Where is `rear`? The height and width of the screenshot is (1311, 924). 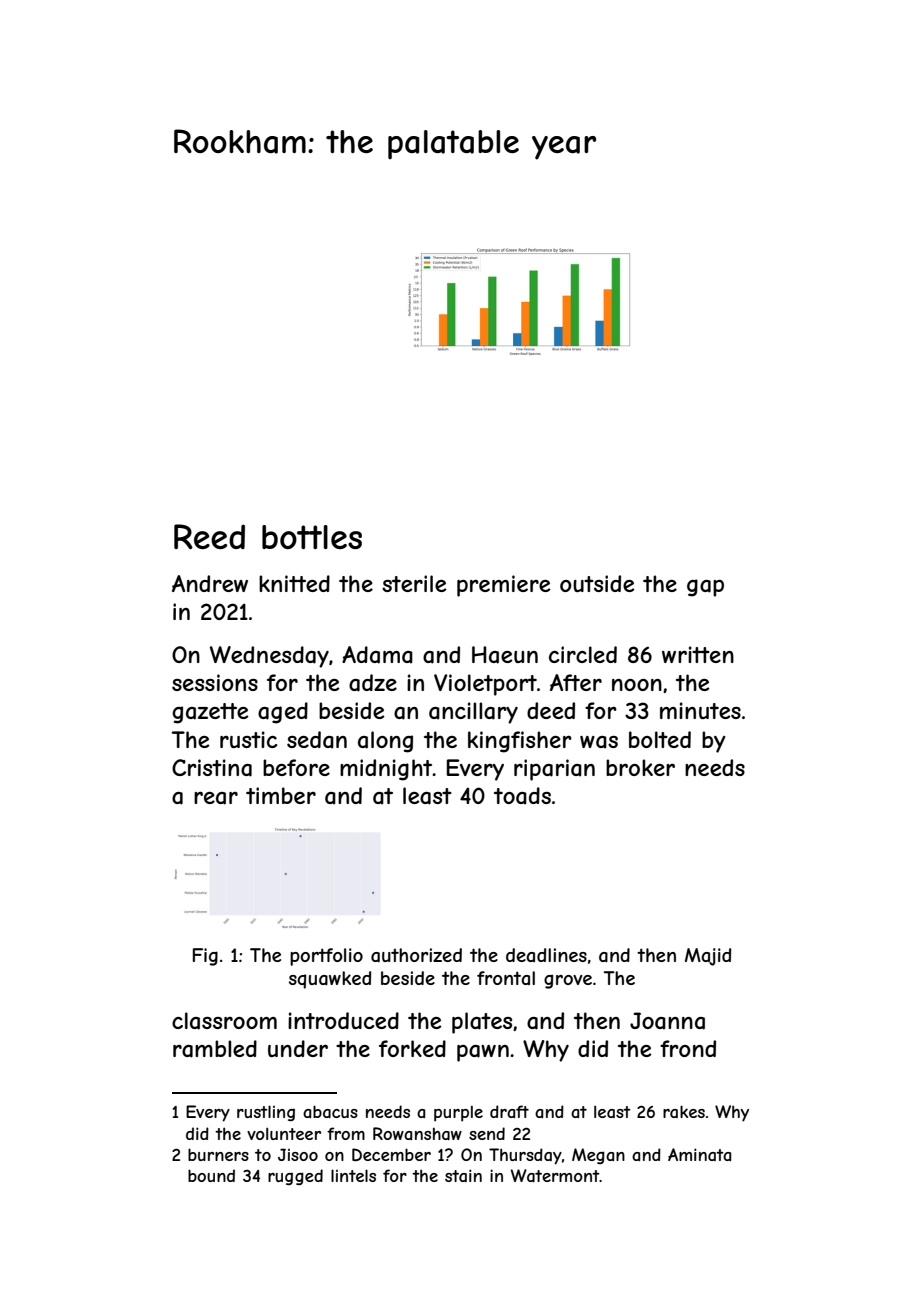
rear is located at coordinates (216, 798).
